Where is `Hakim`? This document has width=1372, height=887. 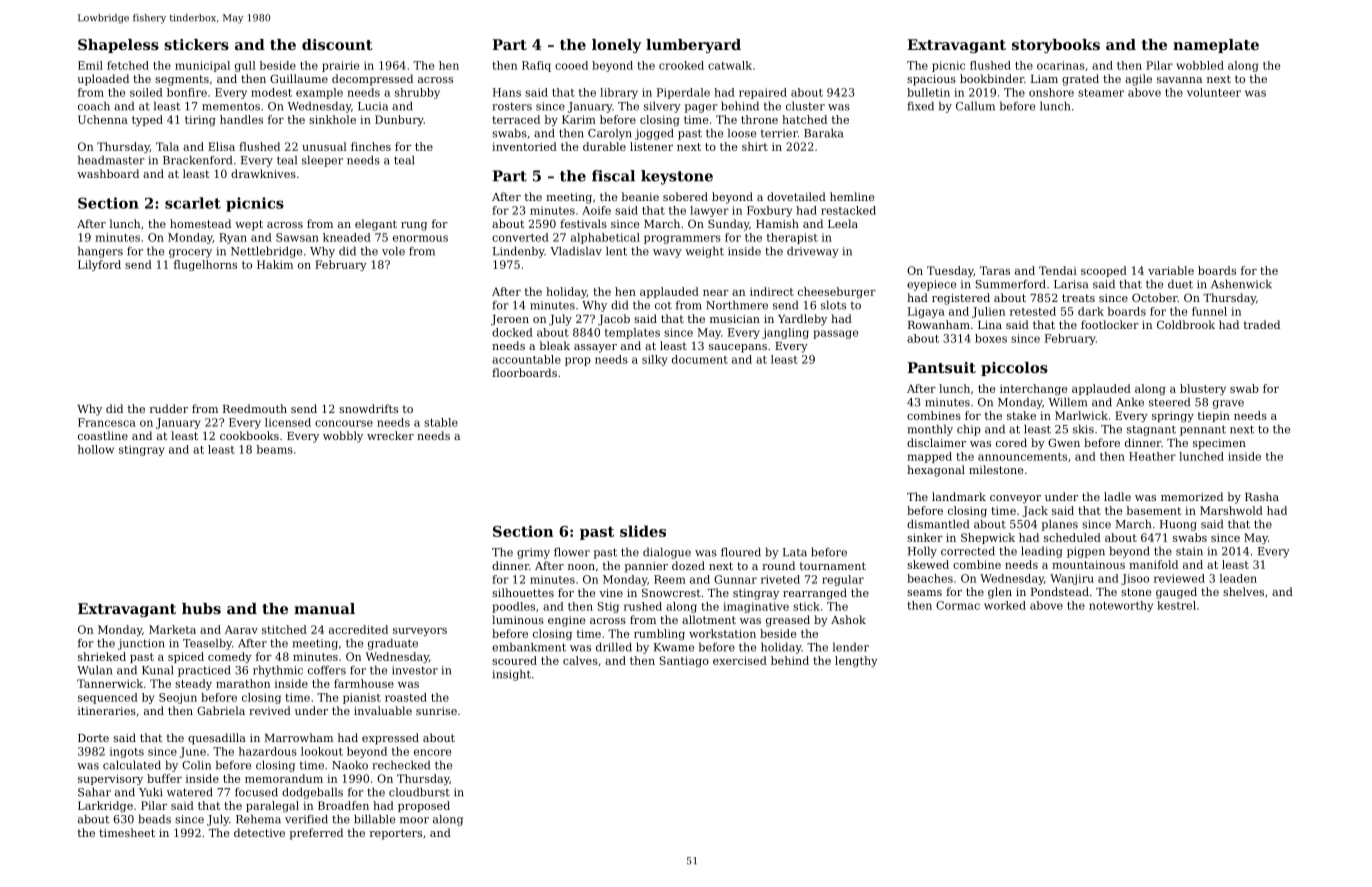
Hakim is located at coordinates (275, 264).
